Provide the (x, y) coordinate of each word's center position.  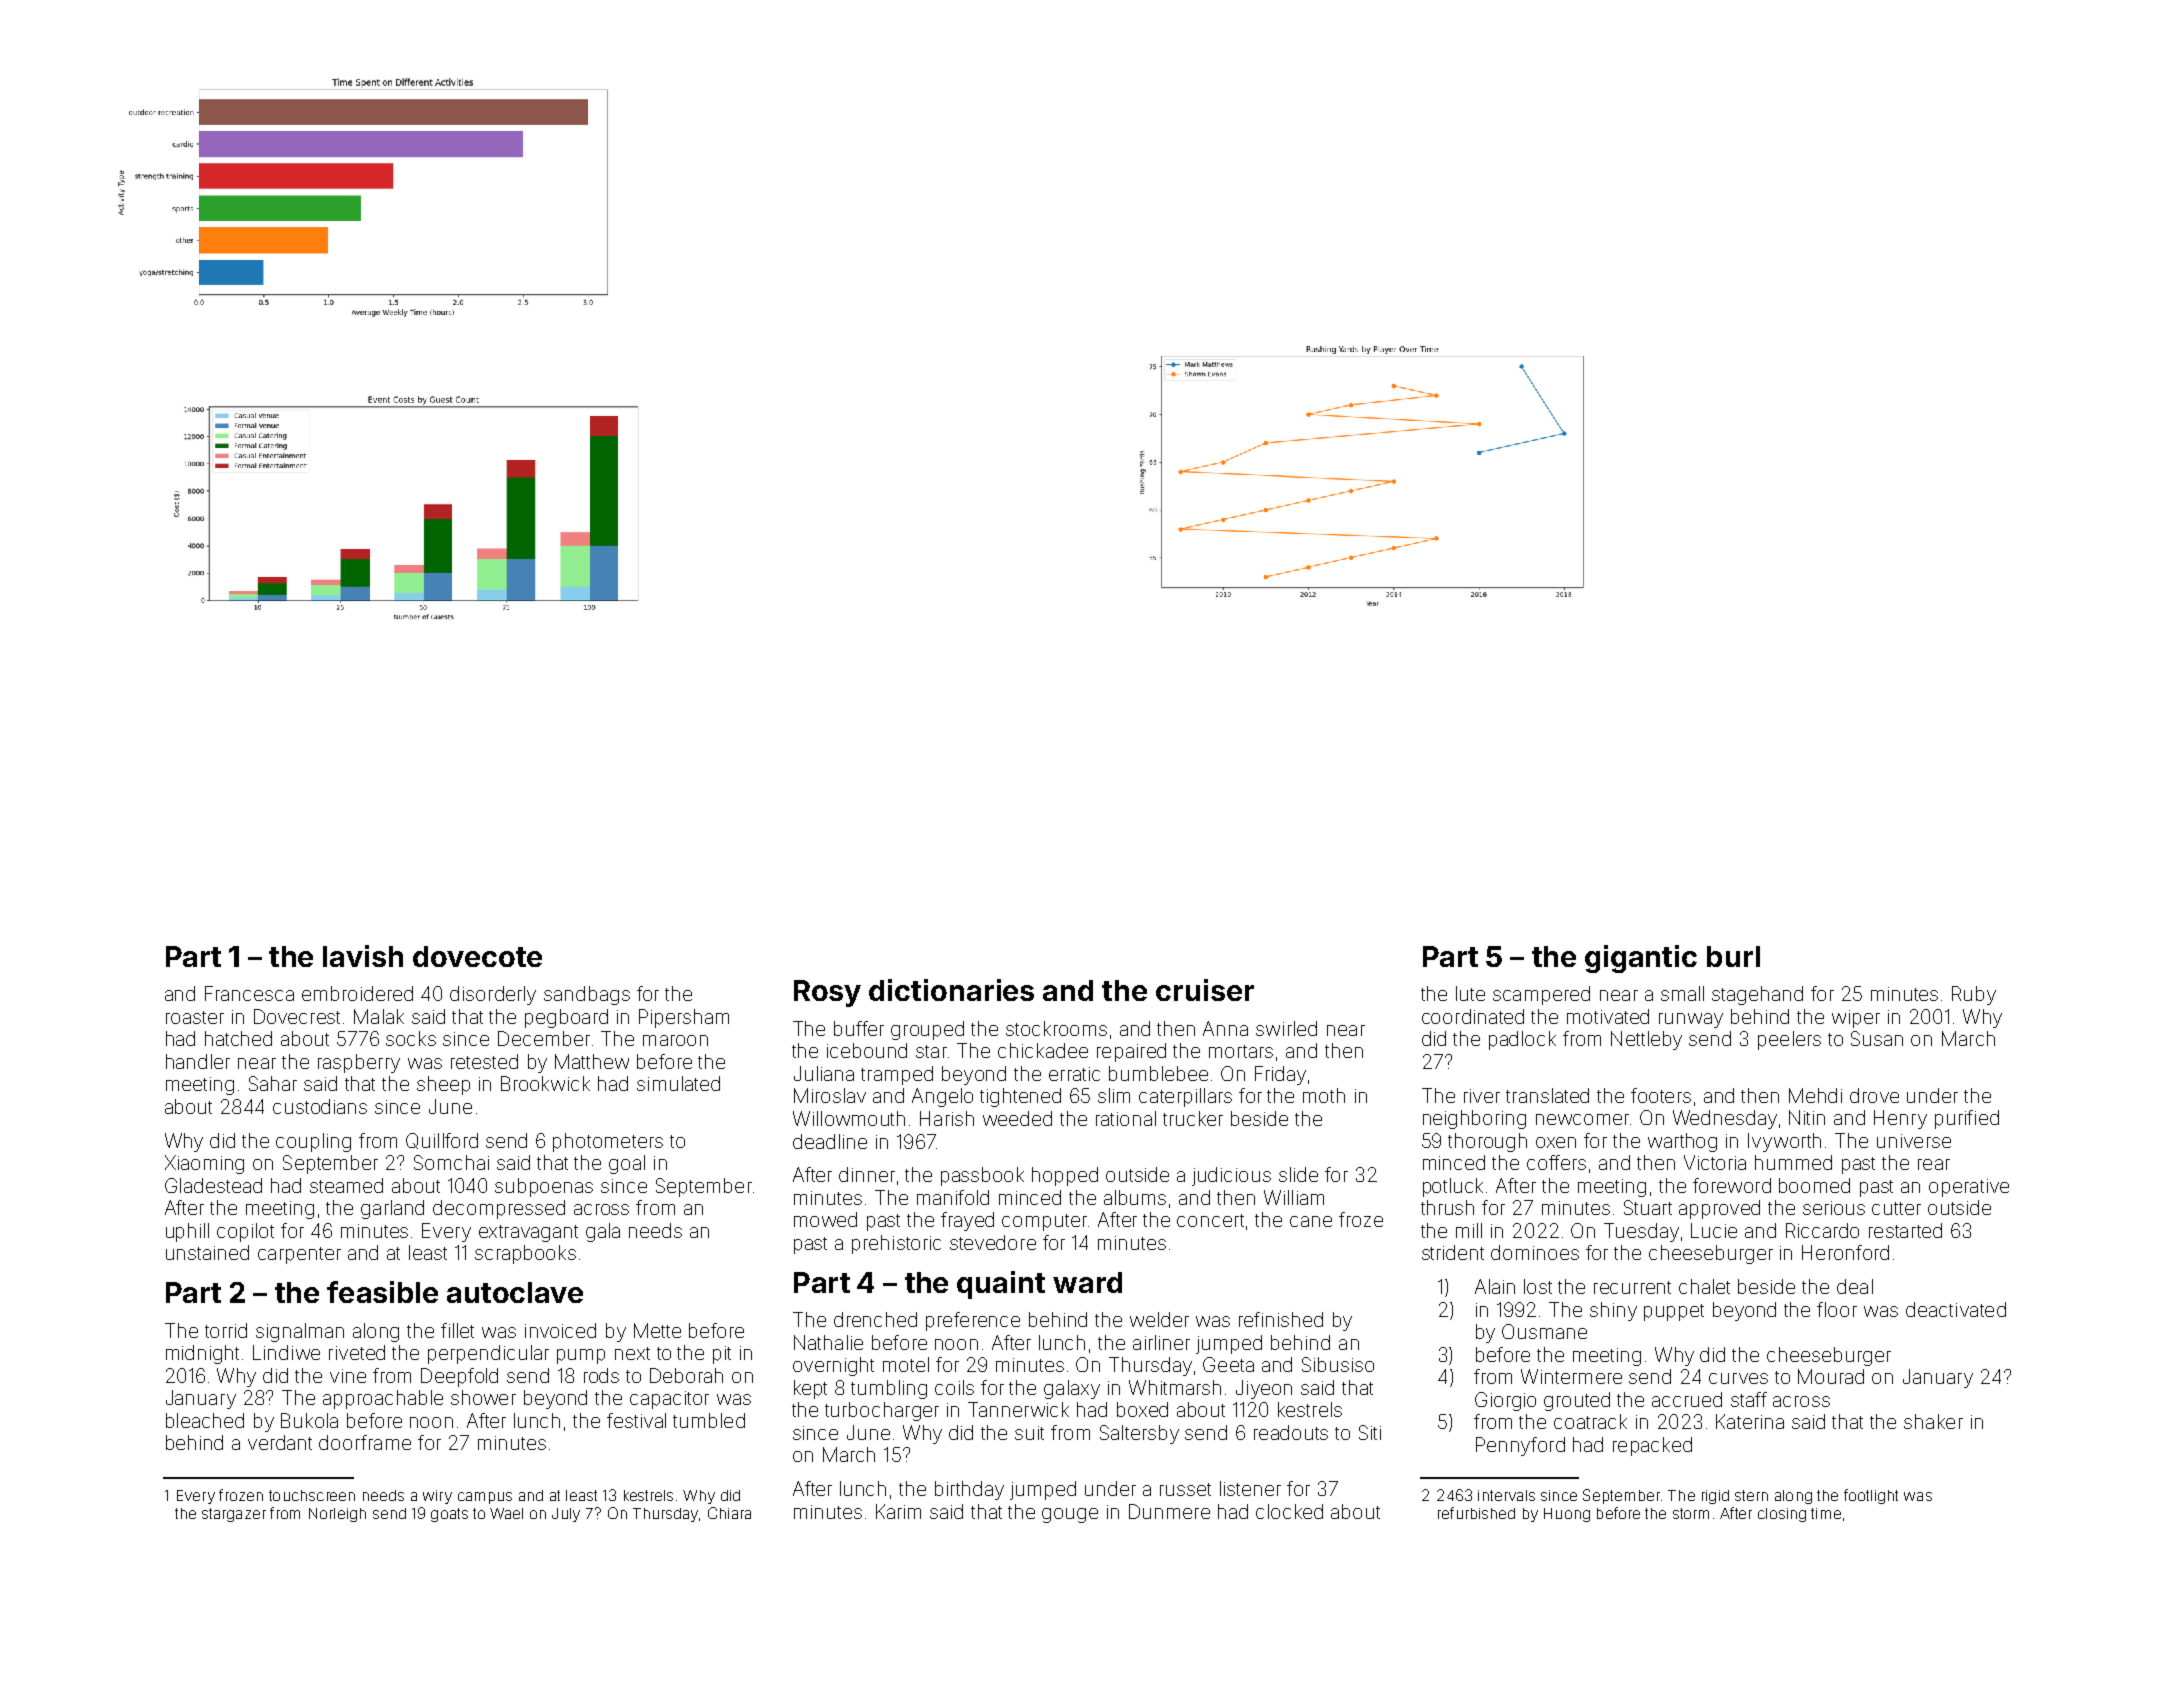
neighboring (1474, 1119)
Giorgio (1505, 1401)
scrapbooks (525, 1254)
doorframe (365, 1442)
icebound (867, 1050)
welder (1159, 1319)
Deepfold (459, 1377)
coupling (313, 1142)
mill (1469, 1230)
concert (1210, 1220)
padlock (1522, 1040)
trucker (1193, 1118)
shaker (1933, 1421)
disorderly (493, 995)
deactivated (1956, 1309)
